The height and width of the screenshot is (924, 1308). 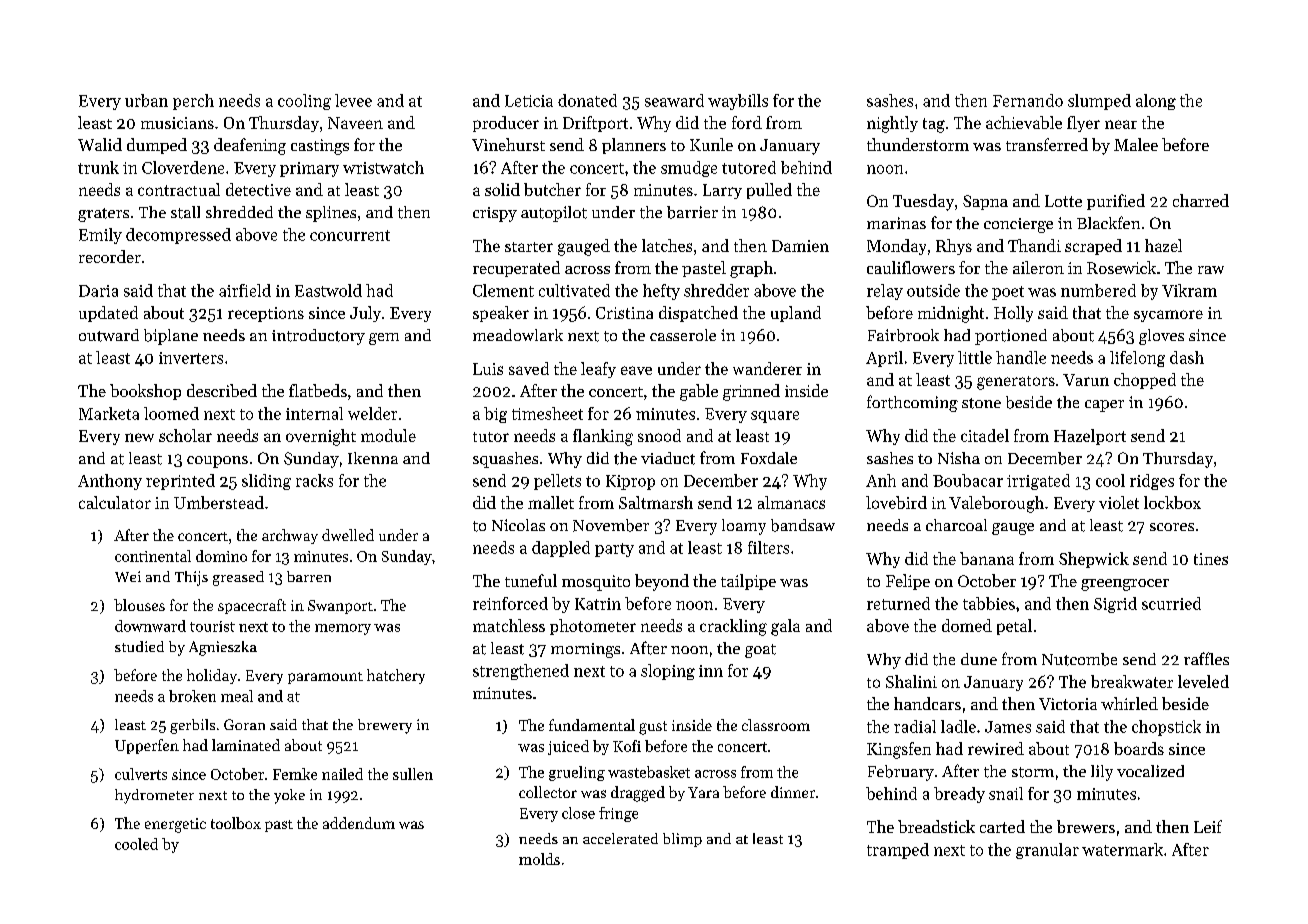 I want to click on caper, so click(x=1104, y=406).
